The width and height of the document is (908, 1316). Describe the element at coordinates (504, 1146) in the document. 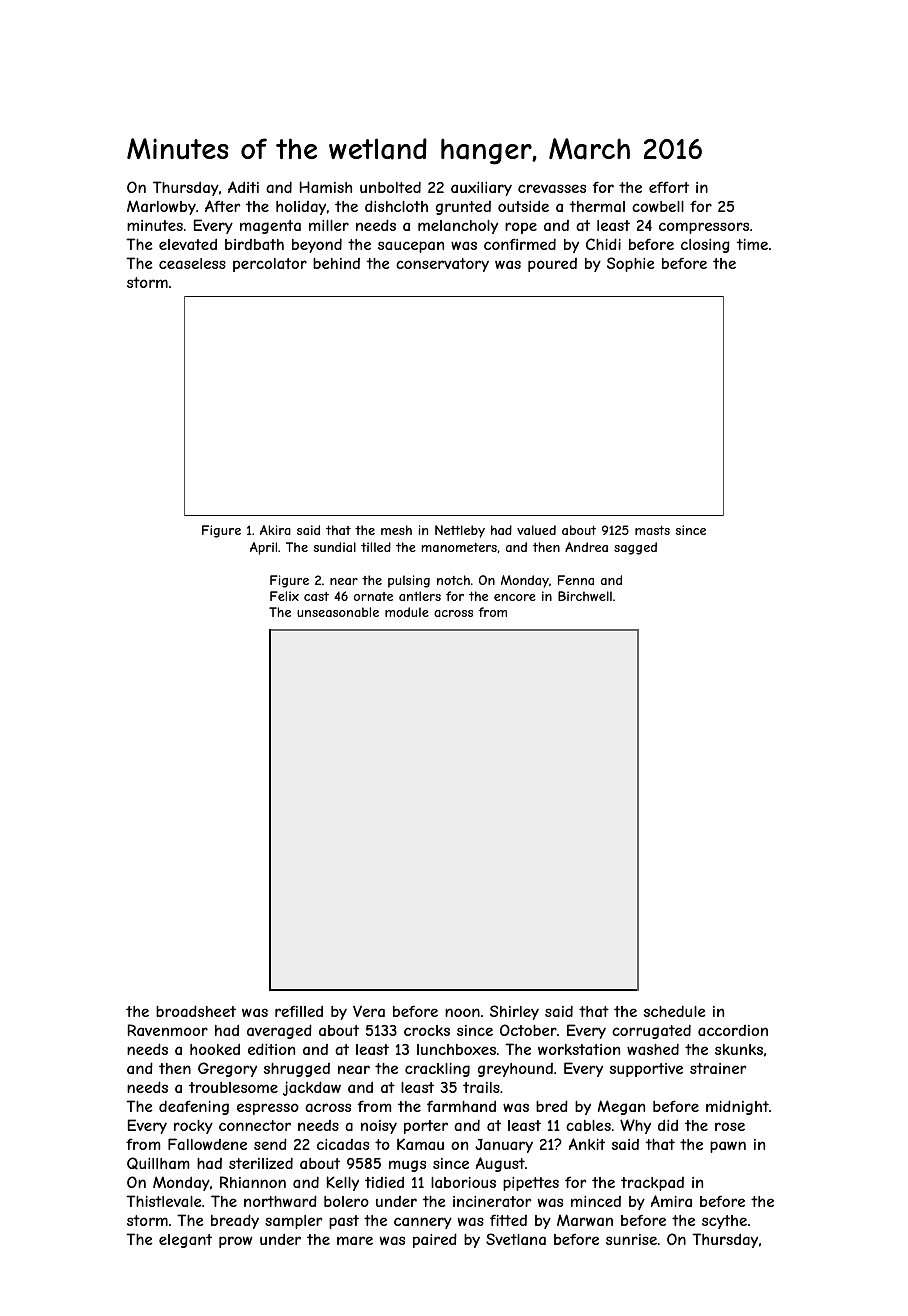

I see `January` at that location.
